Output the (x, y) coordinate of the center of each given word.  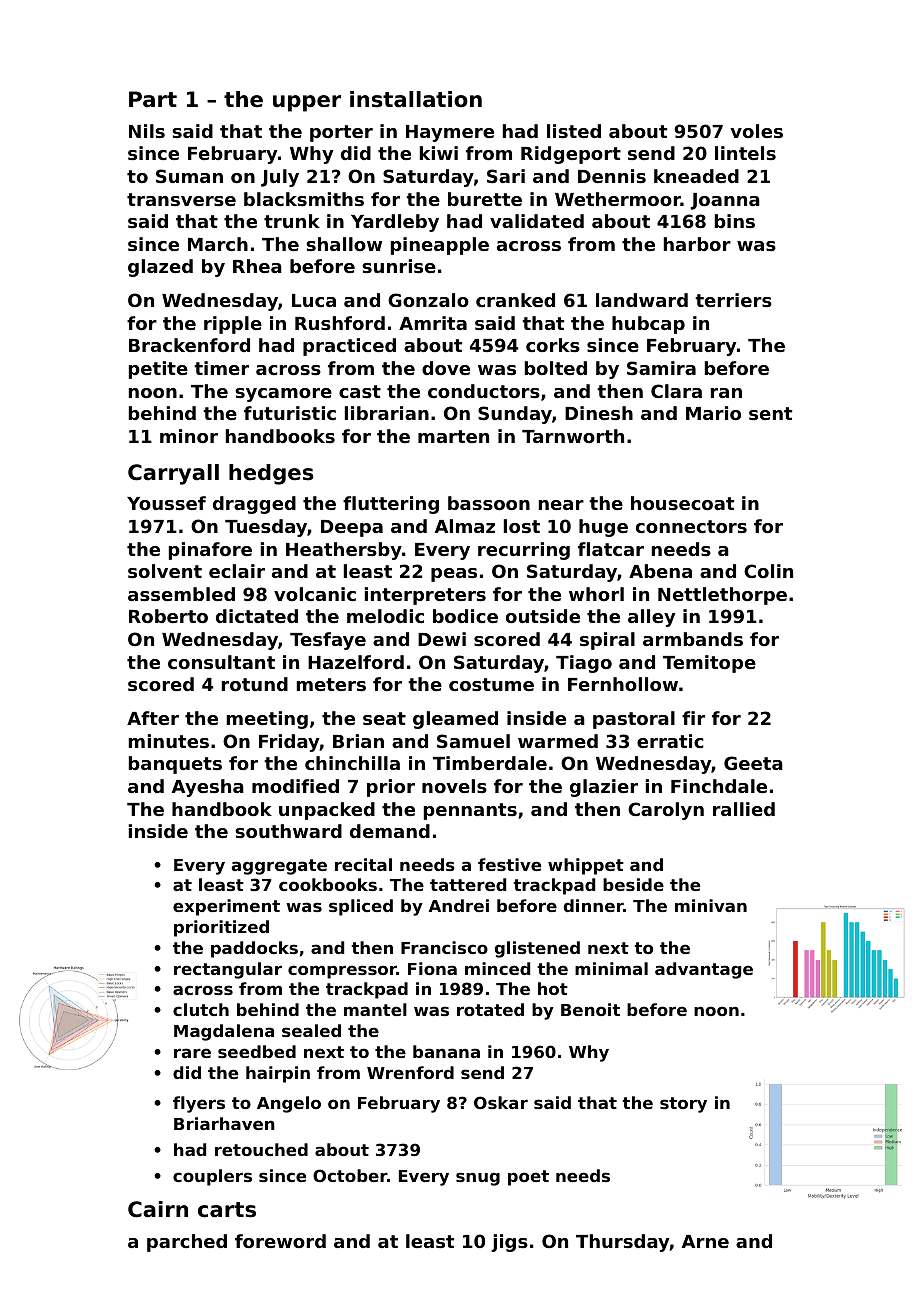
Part (153, 99)
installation (416, 99)
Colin (768, 571)
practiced (349, 347)
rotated (490, 1009)
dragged (254, 505)
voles (756, 131)
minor (189, 436)
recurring (524, 551)
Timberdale (490, 763)
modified (295, 786)
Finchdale (719, 786)
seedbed (257, 1051)
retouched (261, 1149)
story (683, 1105)
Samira (661, 368)
